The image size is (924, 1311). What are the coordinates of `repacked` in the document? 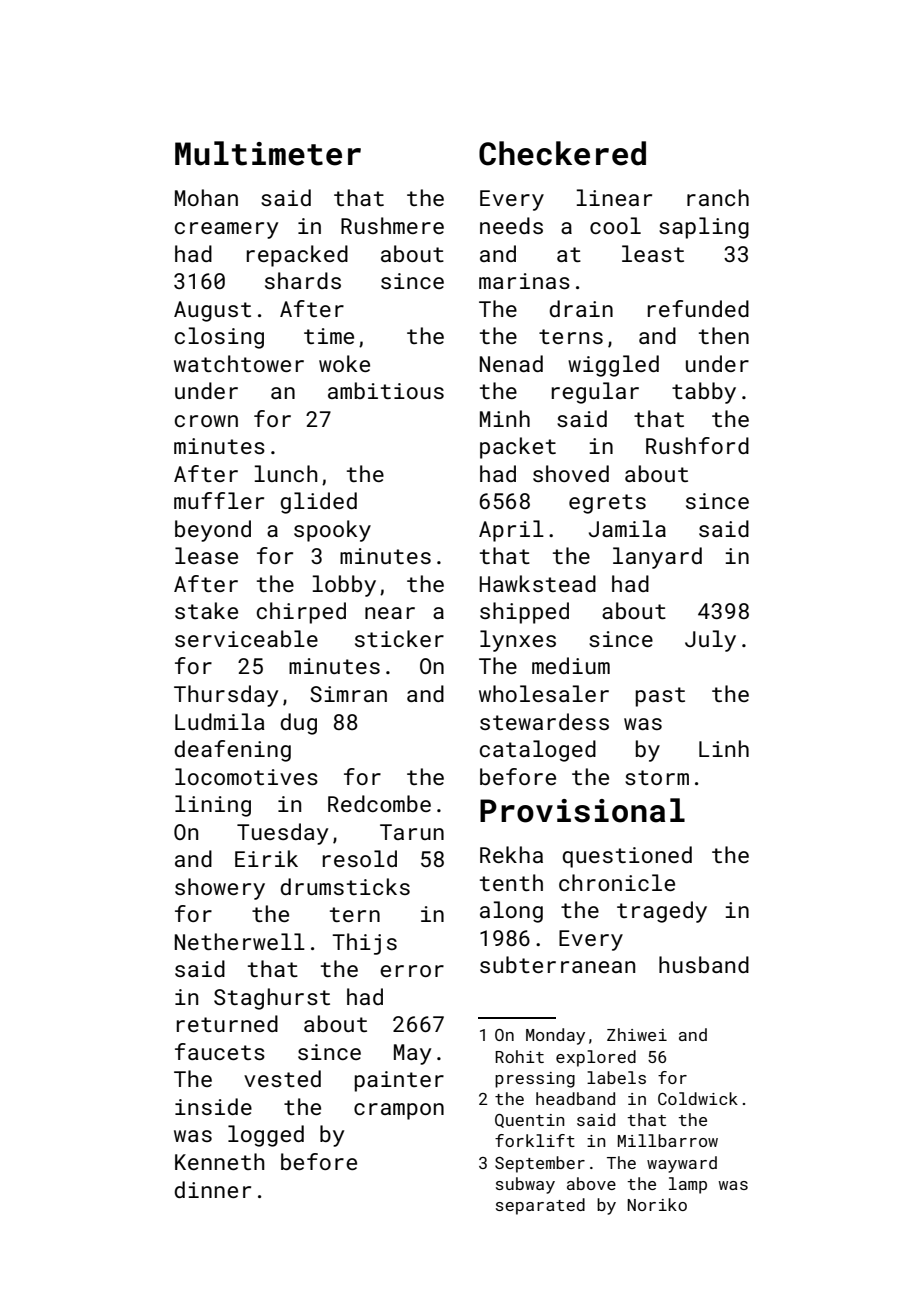 It's located at (297, 256).
